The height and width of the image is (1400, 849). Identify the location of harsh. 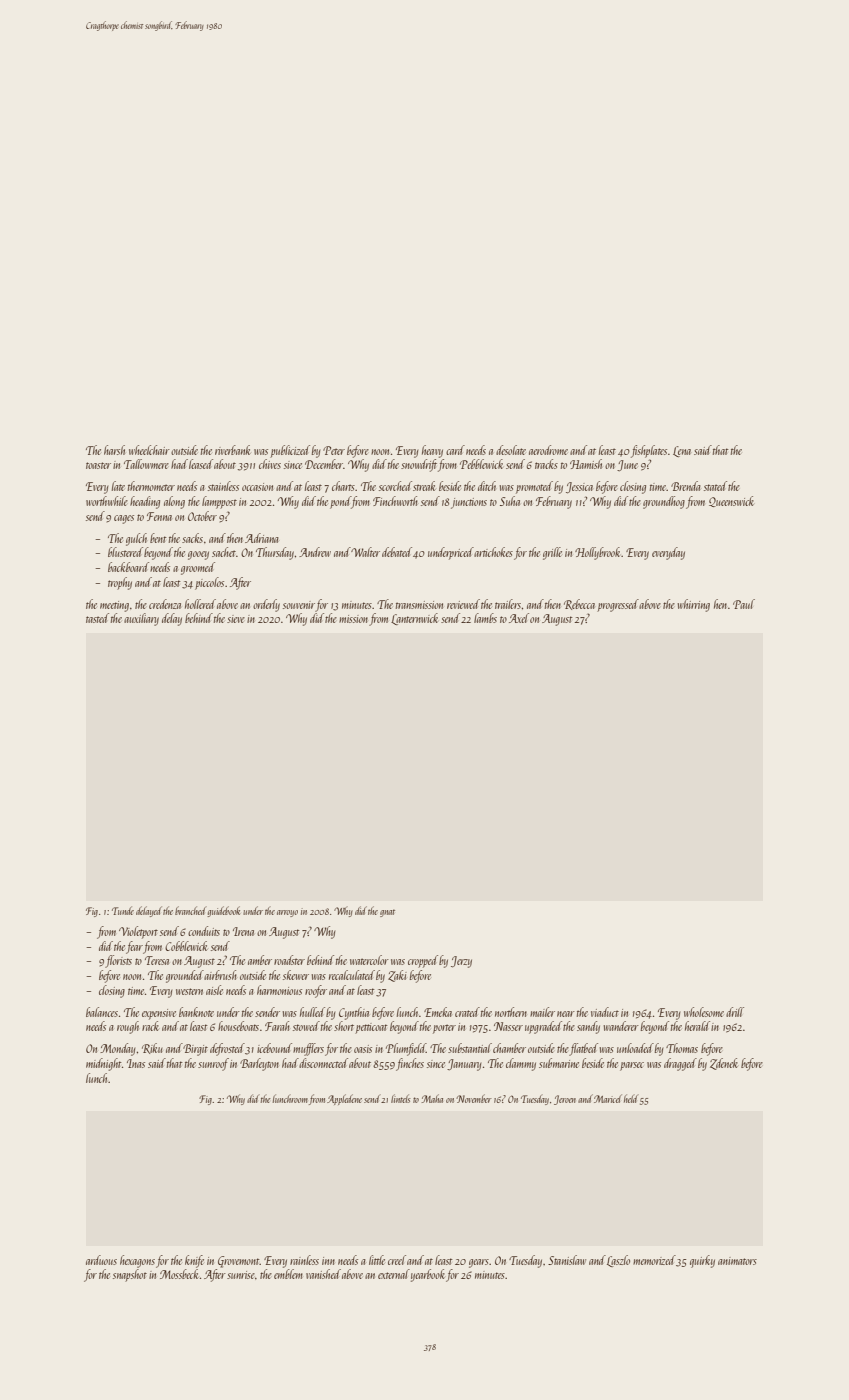
(114, 450).
